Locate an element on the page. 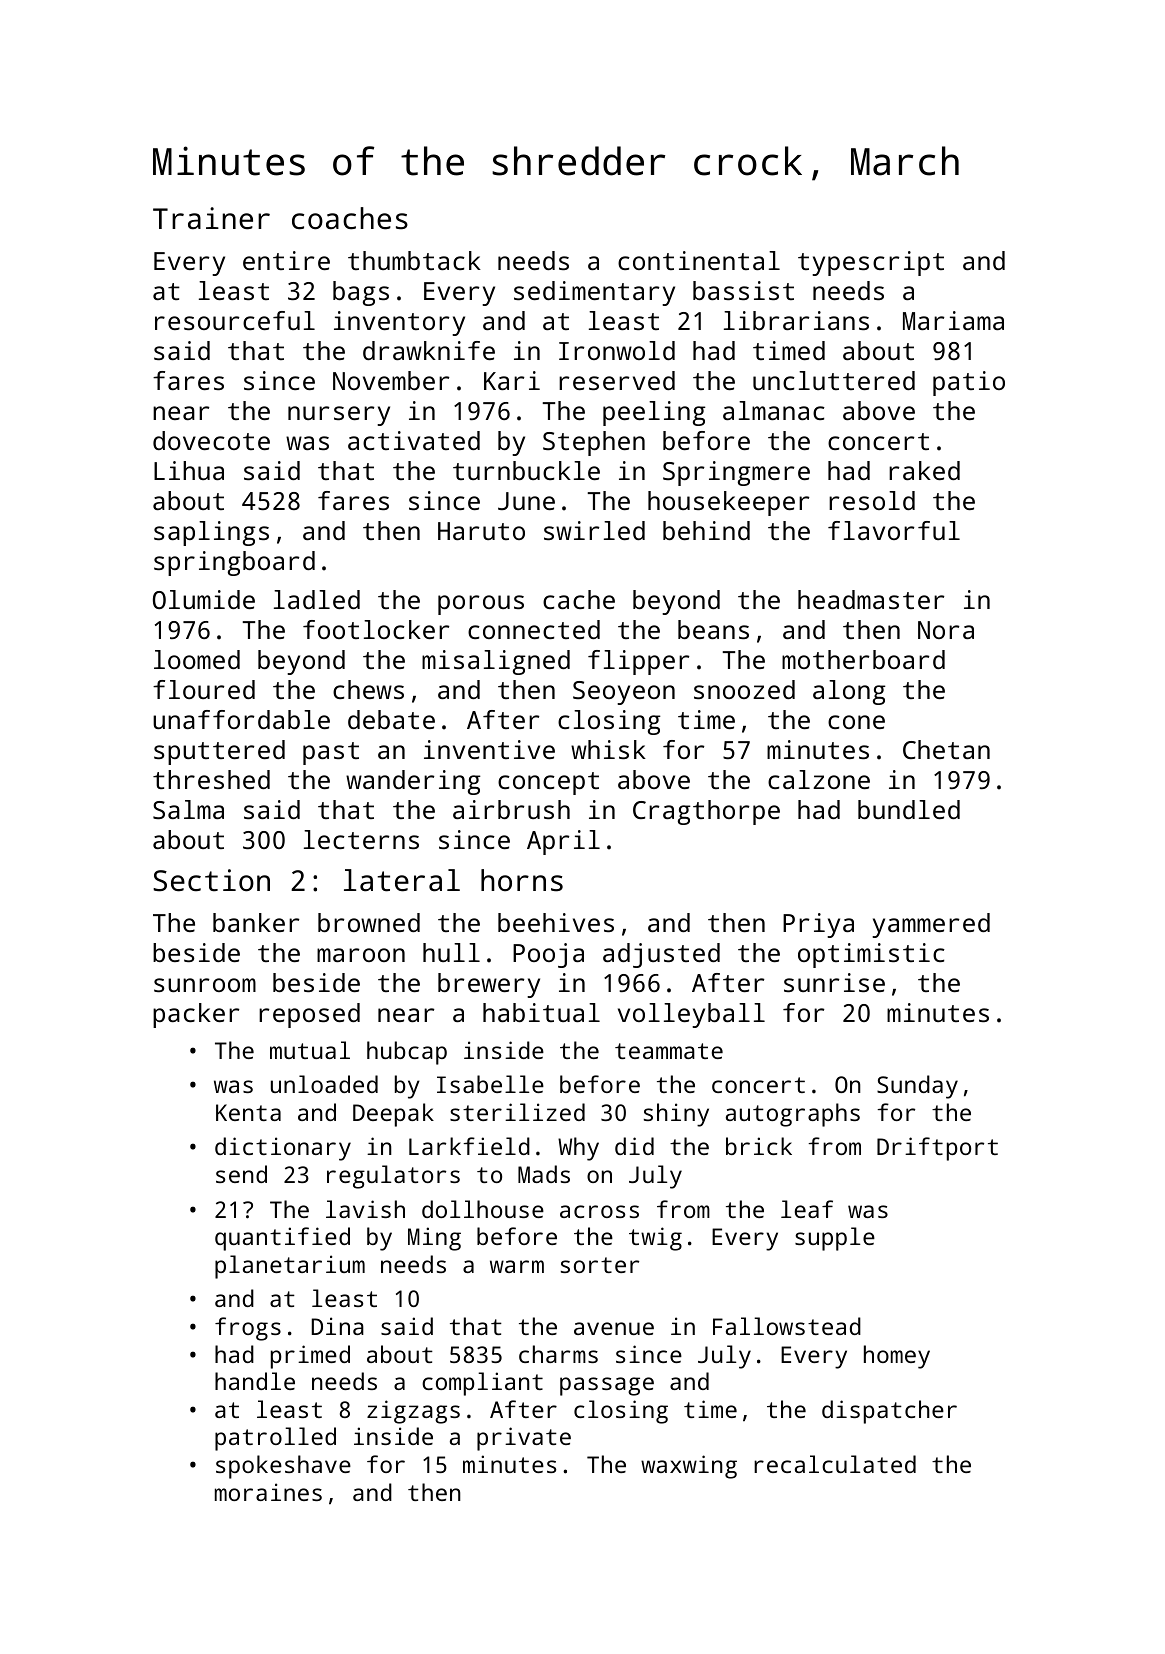 This document has height=1654, width=1165. waxwing is located at coordinates (689, 1467).
